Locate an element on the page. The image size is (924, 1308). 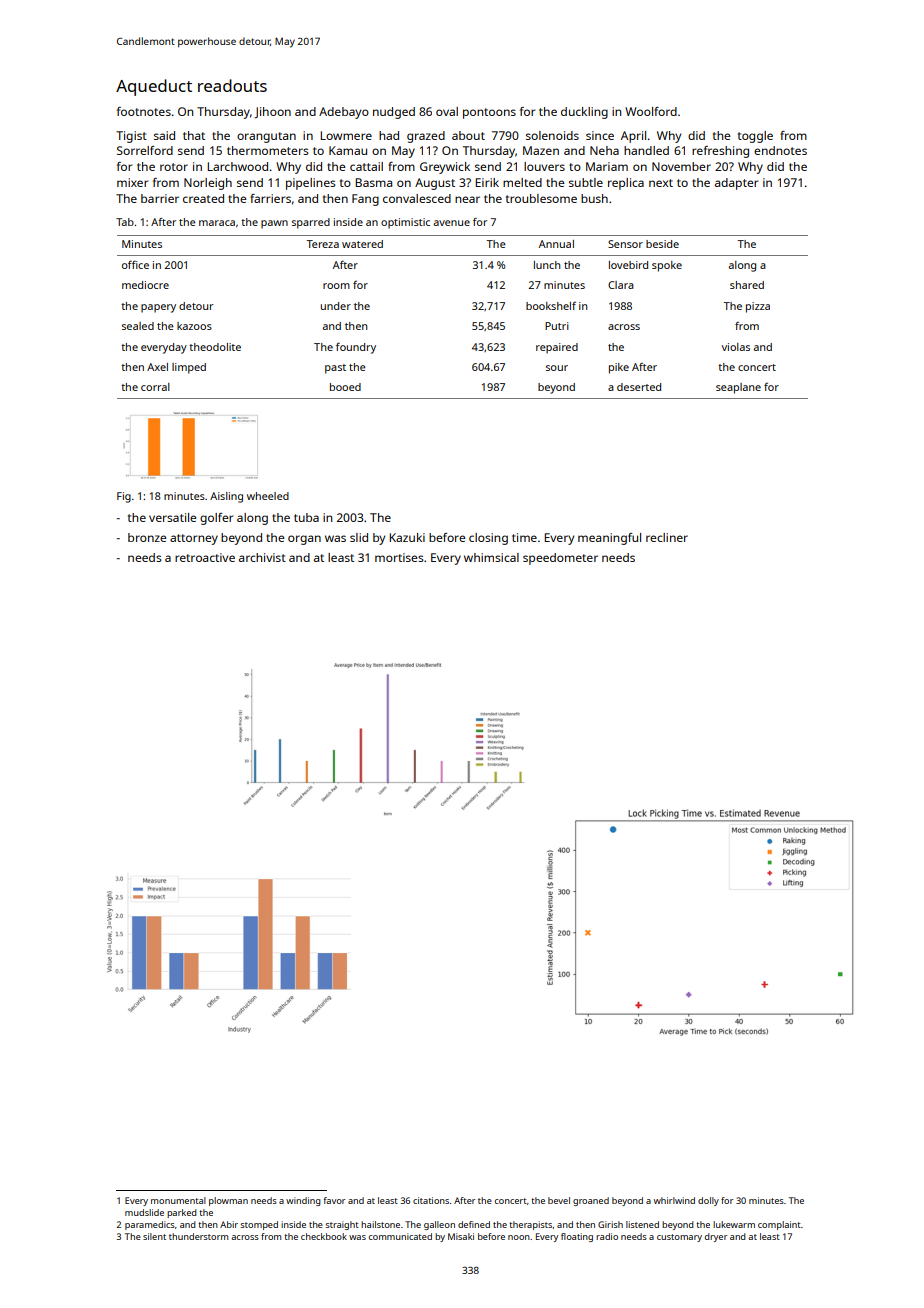
plowman is located at coordinates (228, 1201).
